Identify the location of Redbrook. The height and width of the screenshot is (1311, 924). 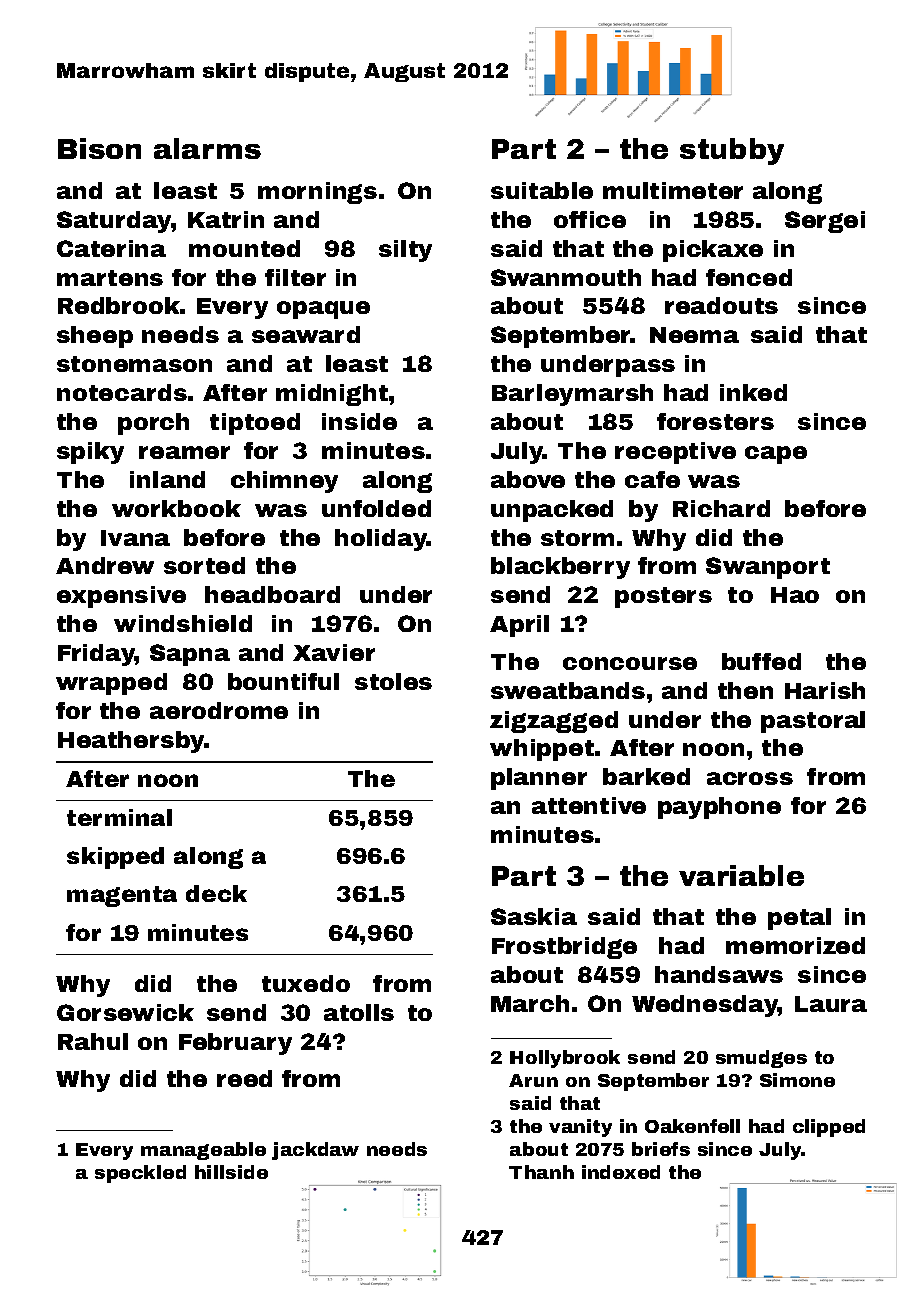
(119, 305).
